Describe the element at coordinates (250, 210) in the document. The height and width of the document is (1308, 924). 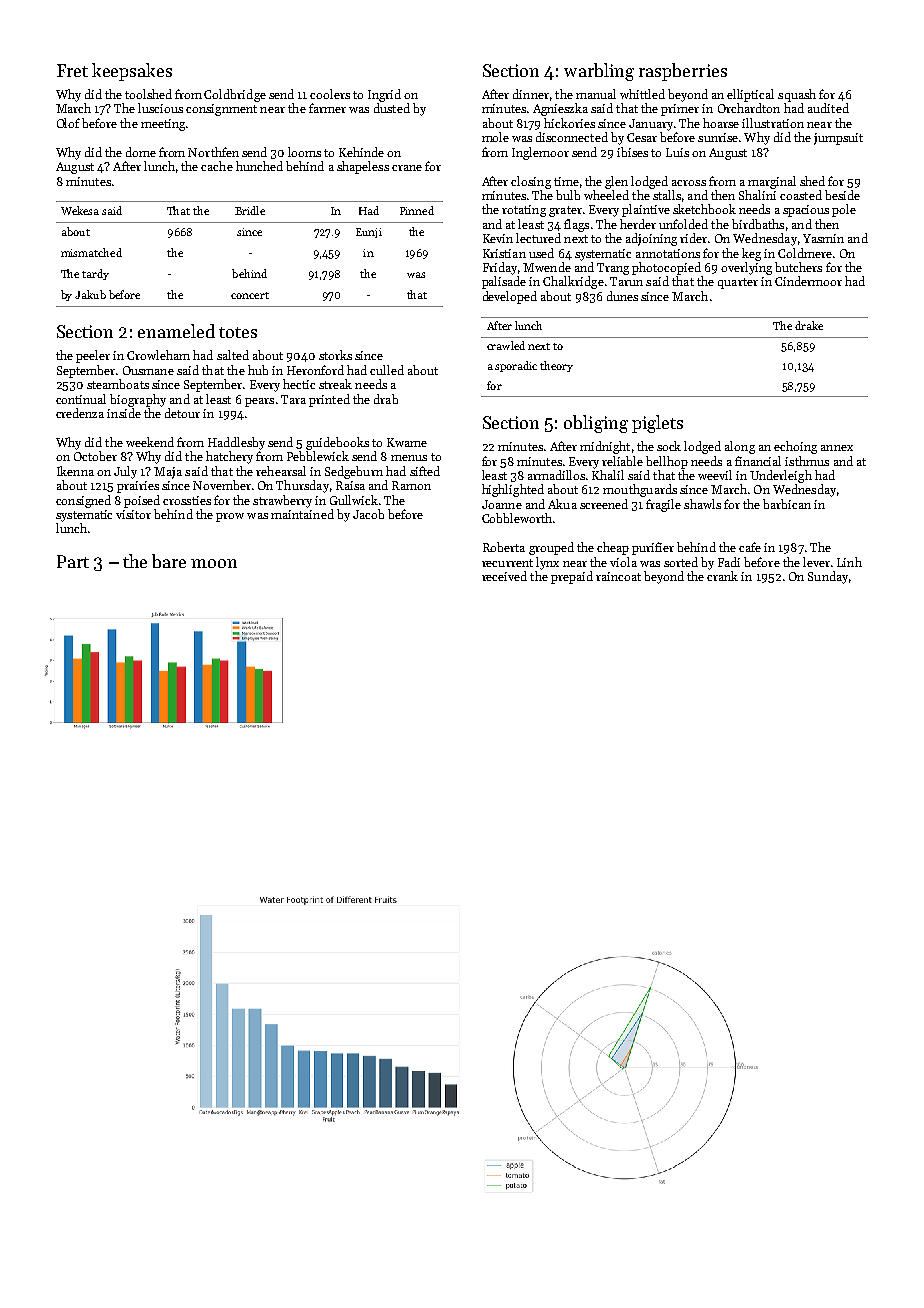
I see `Bridle` at that location.
